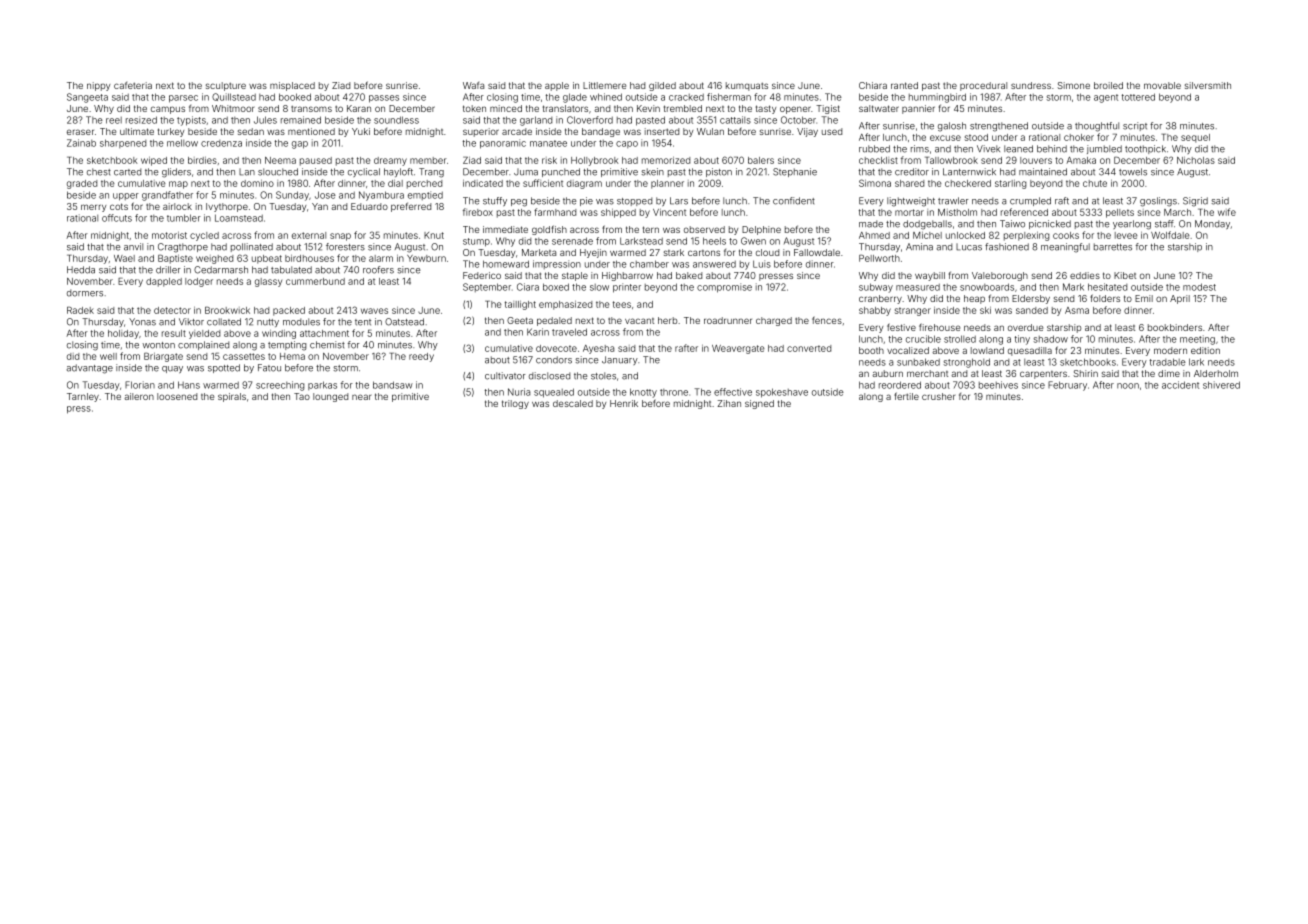 The width and height of the screenshot is (1308, 924). What do you see at coordinates (142, 322) in the screenshot?
I see `Yonas` at bounding box center [142, 322].
